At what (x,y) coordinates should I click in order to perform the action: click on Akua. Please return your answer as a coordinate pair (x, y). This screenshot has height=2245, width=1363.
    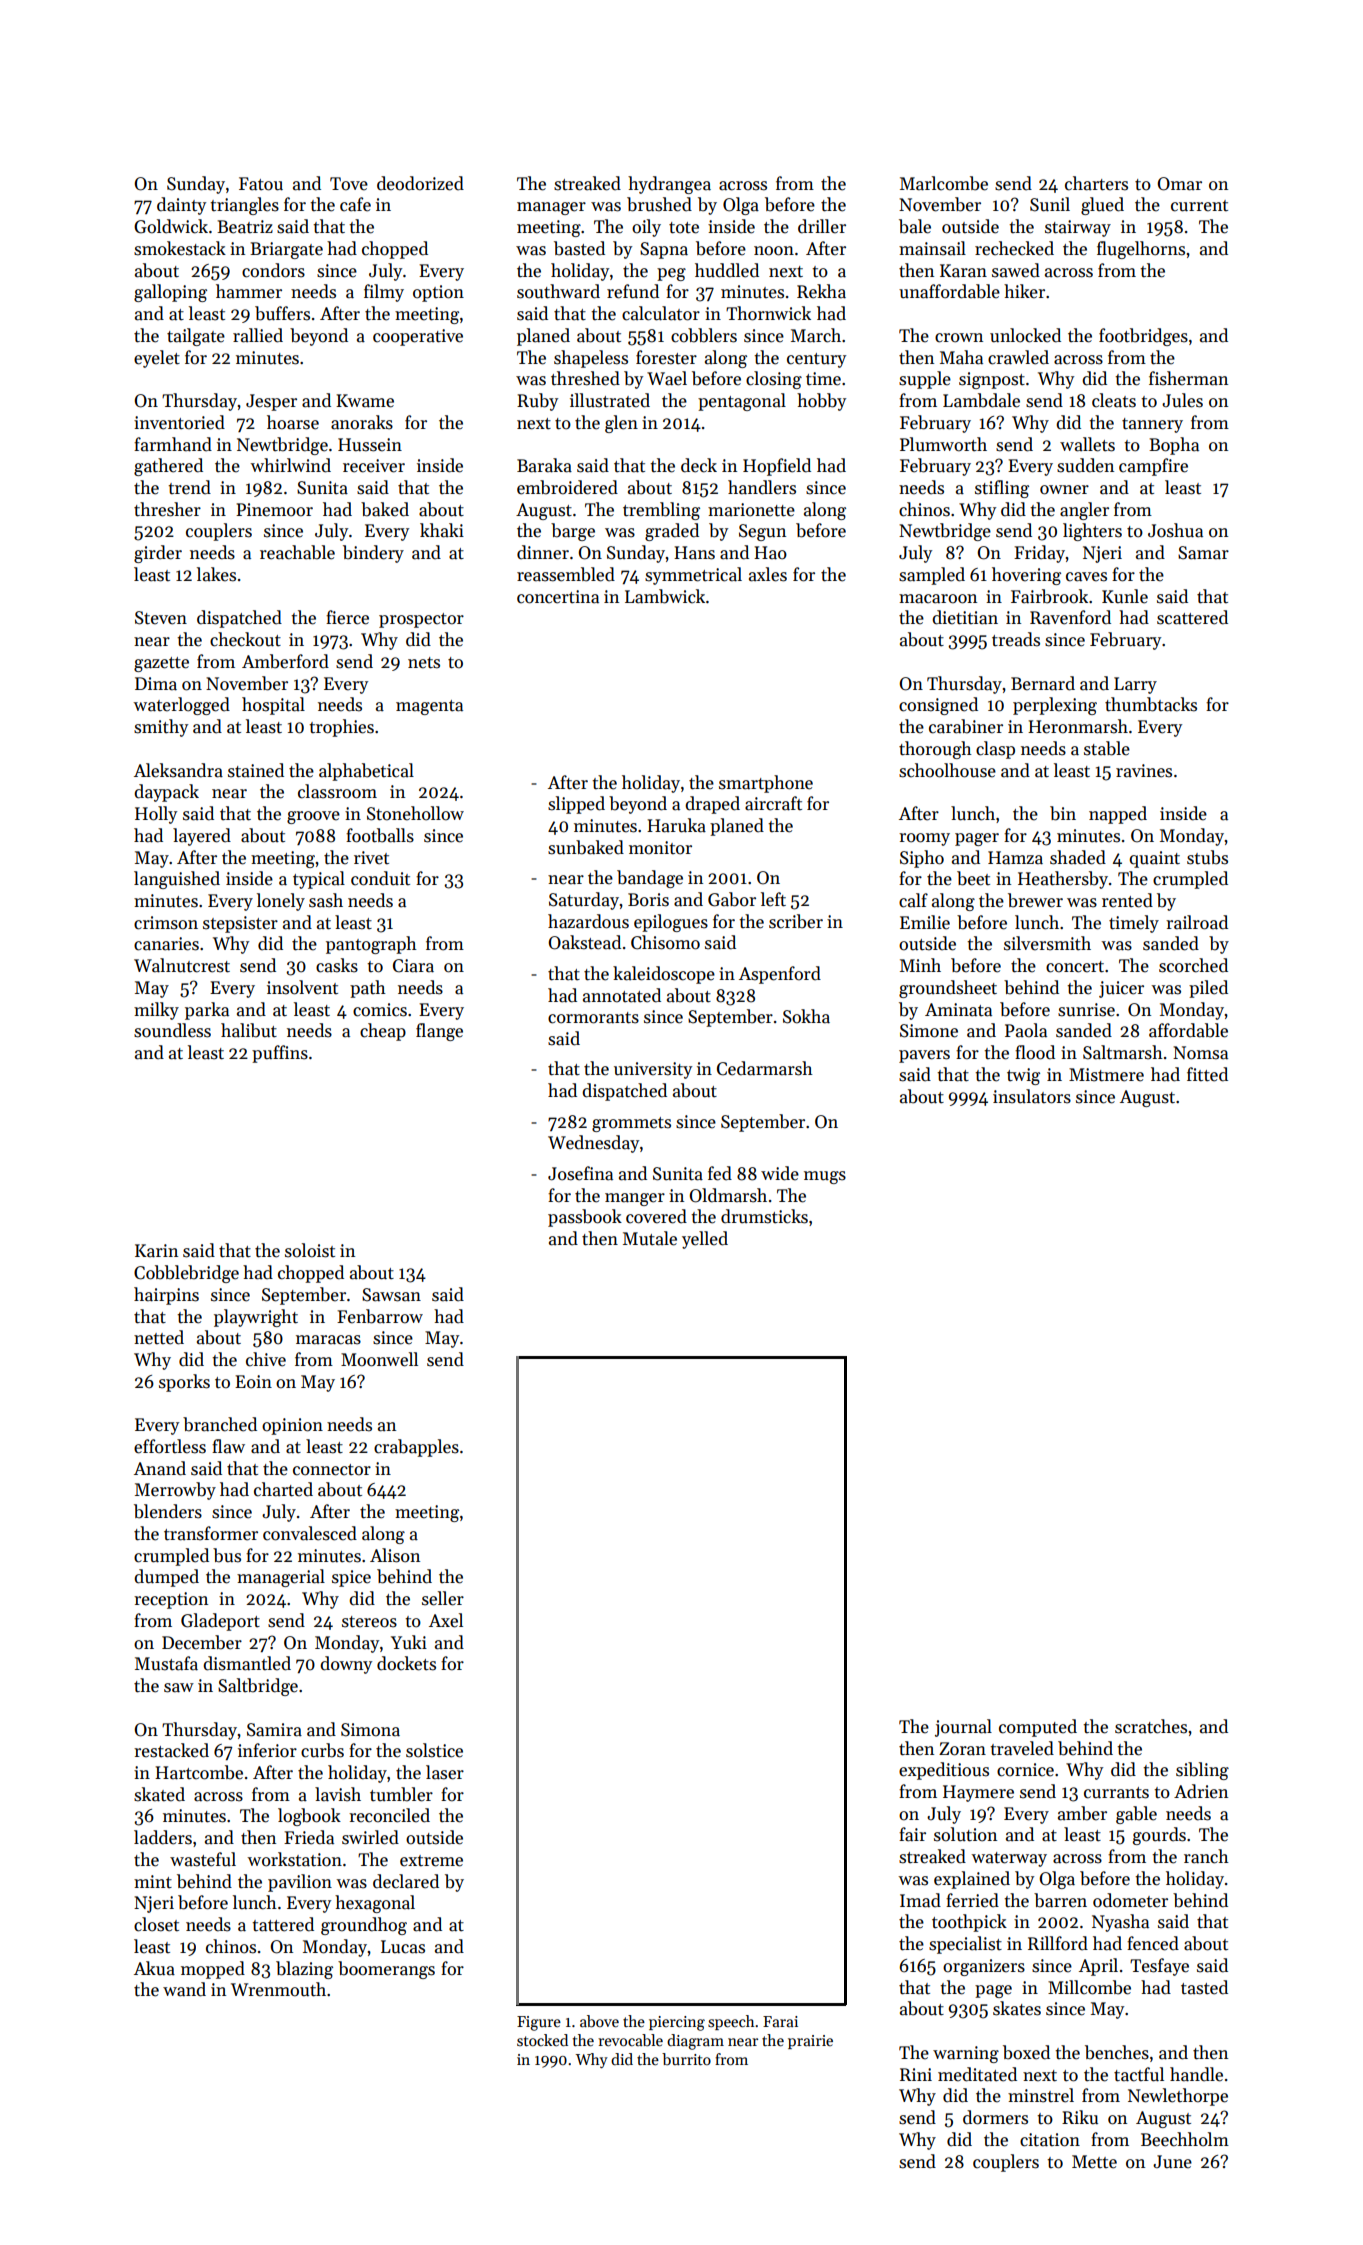
    Looking at the image, I should click on (154, 1968).
